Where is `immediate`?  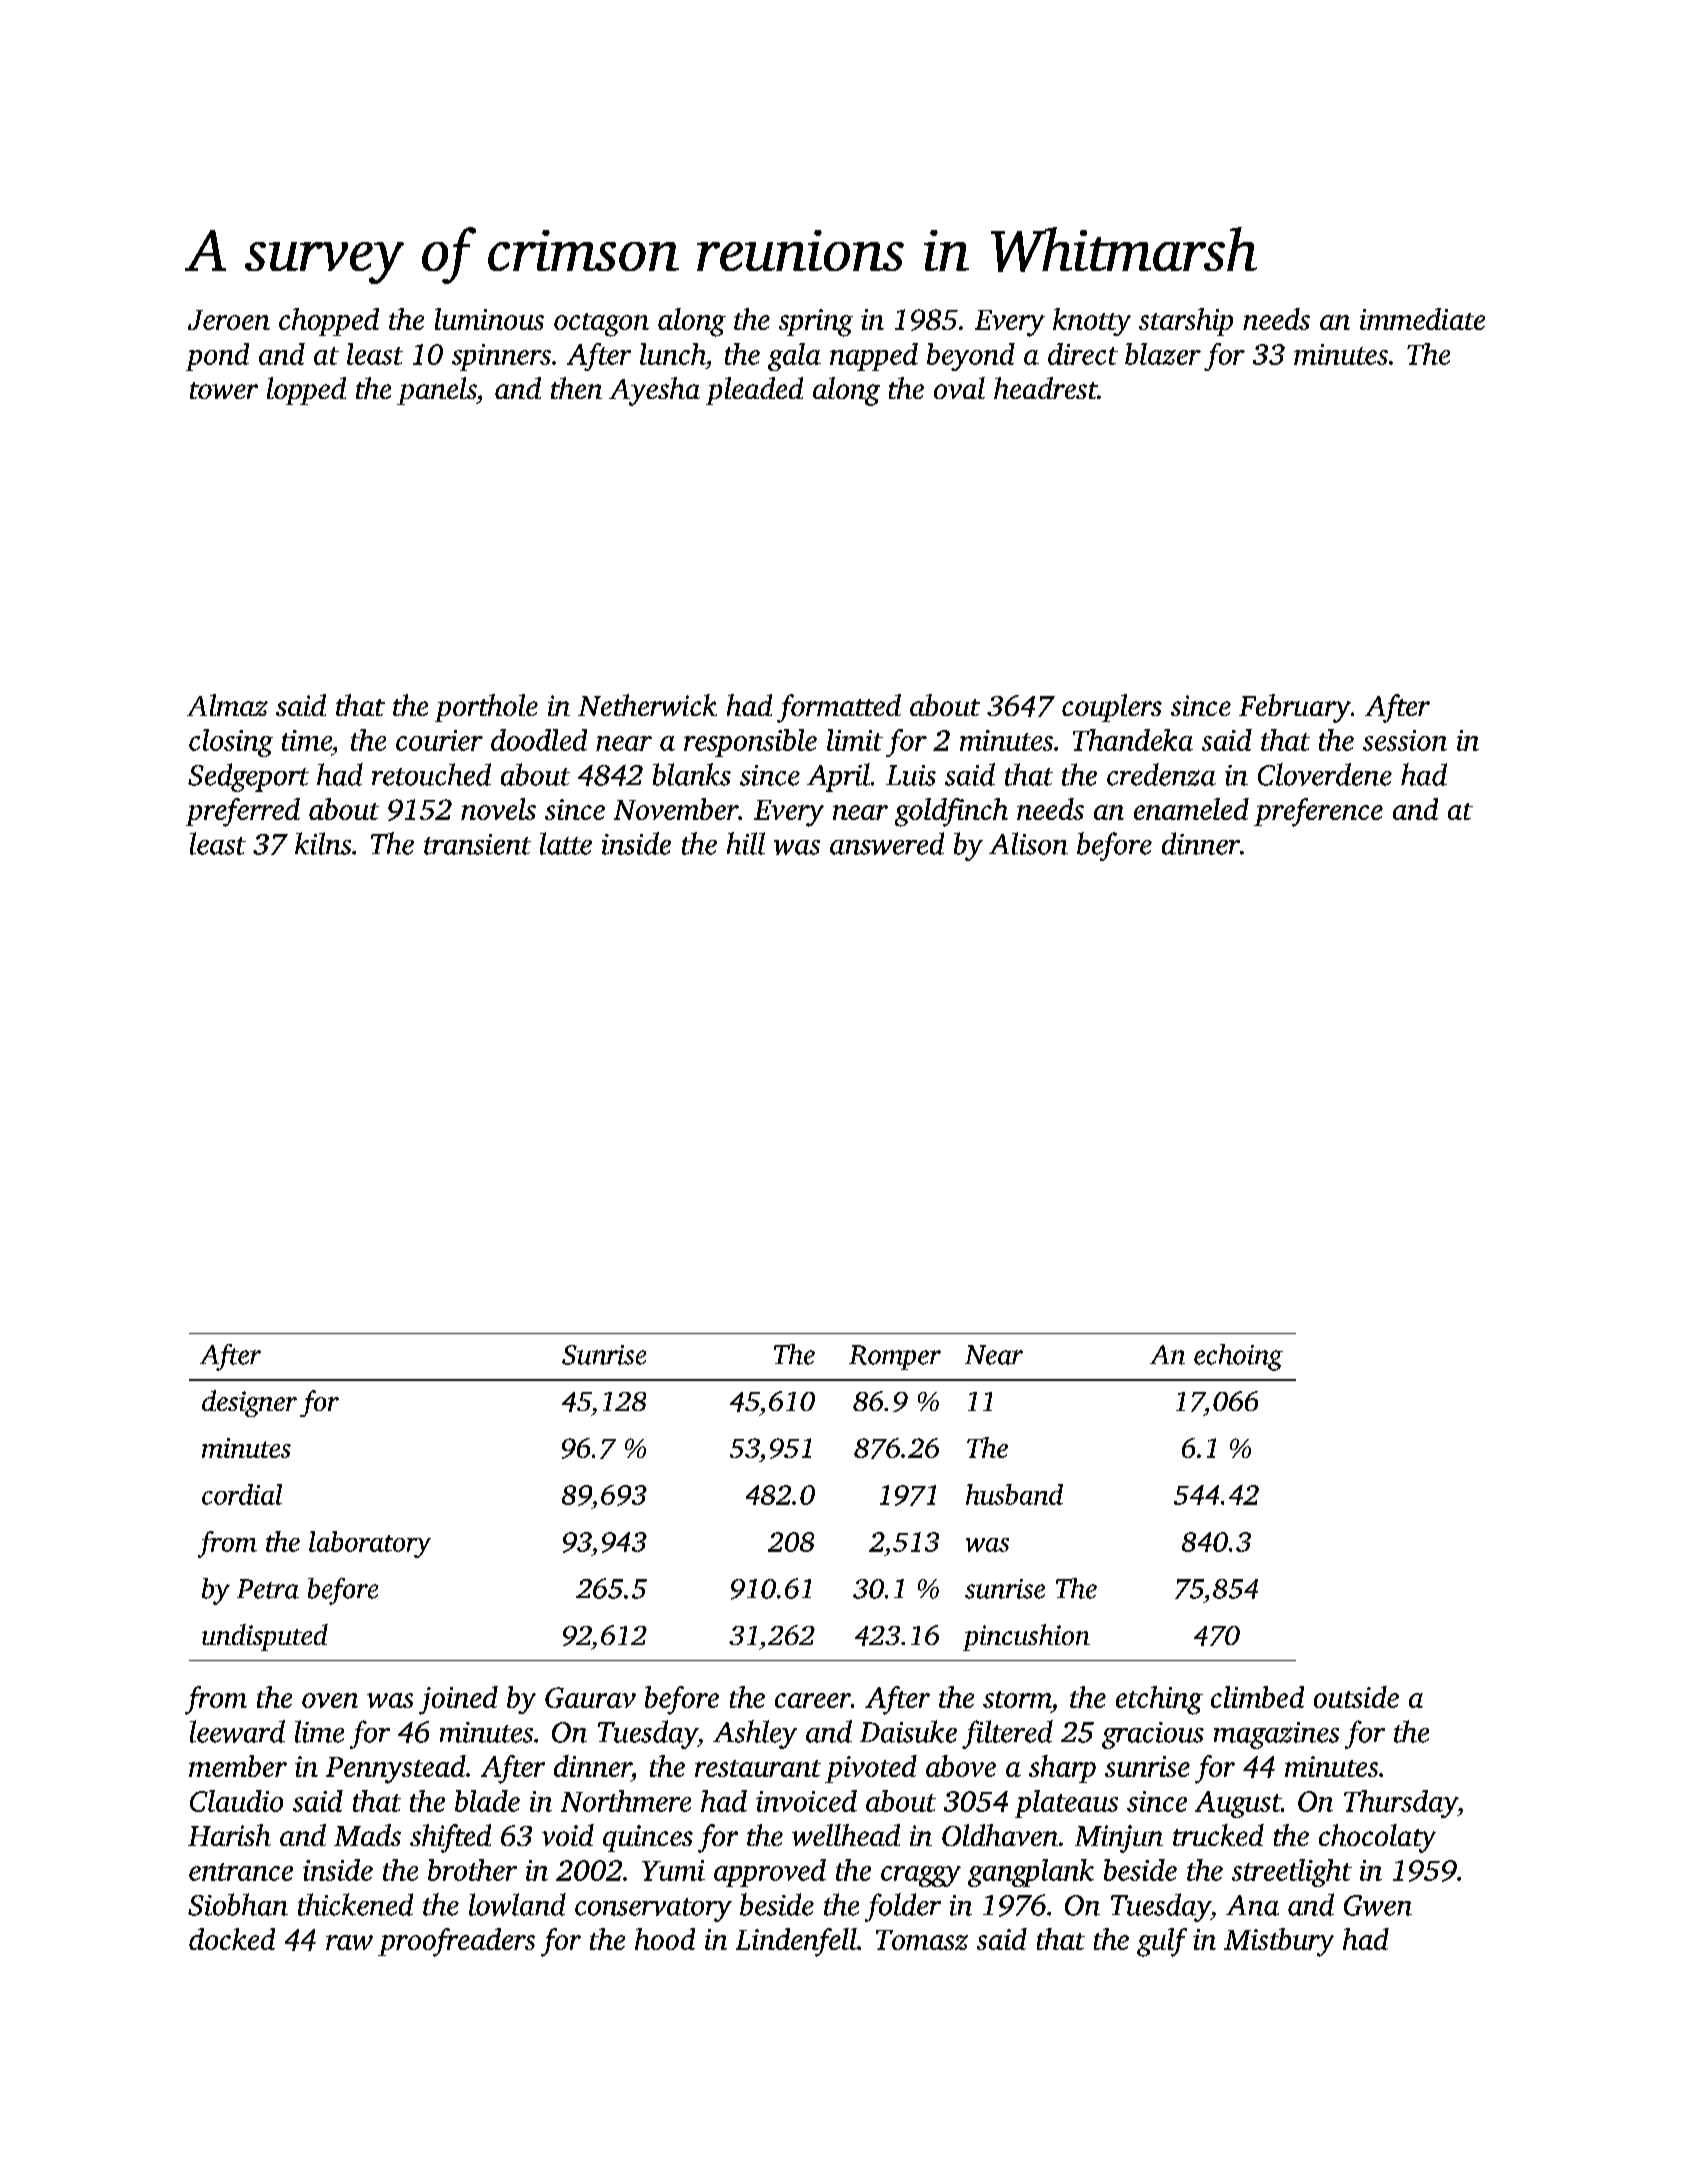 immediate is located at coordinates (1422, 319).
